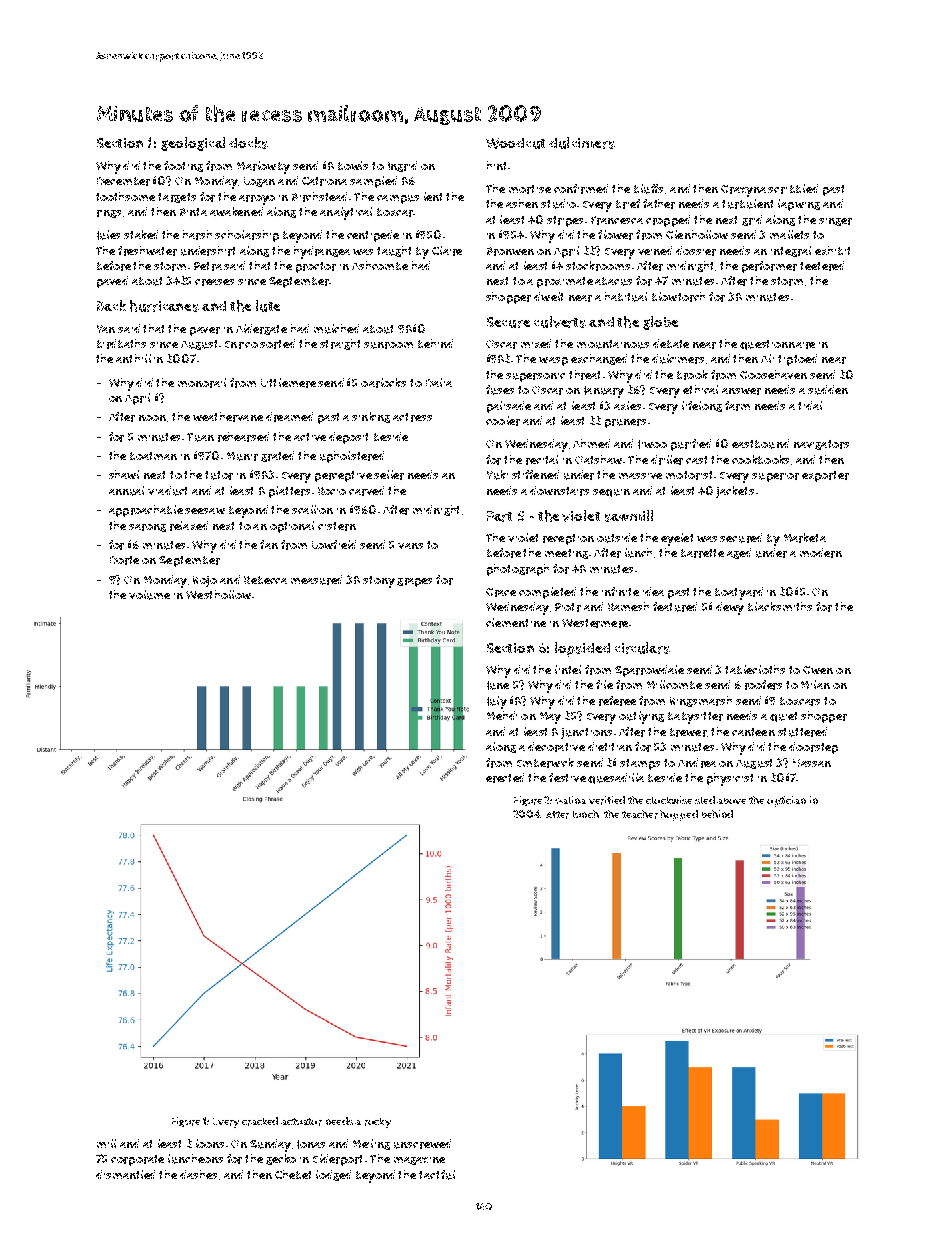 The image size is (952, 1233). I want to click on hopped, so click(679, 815).
